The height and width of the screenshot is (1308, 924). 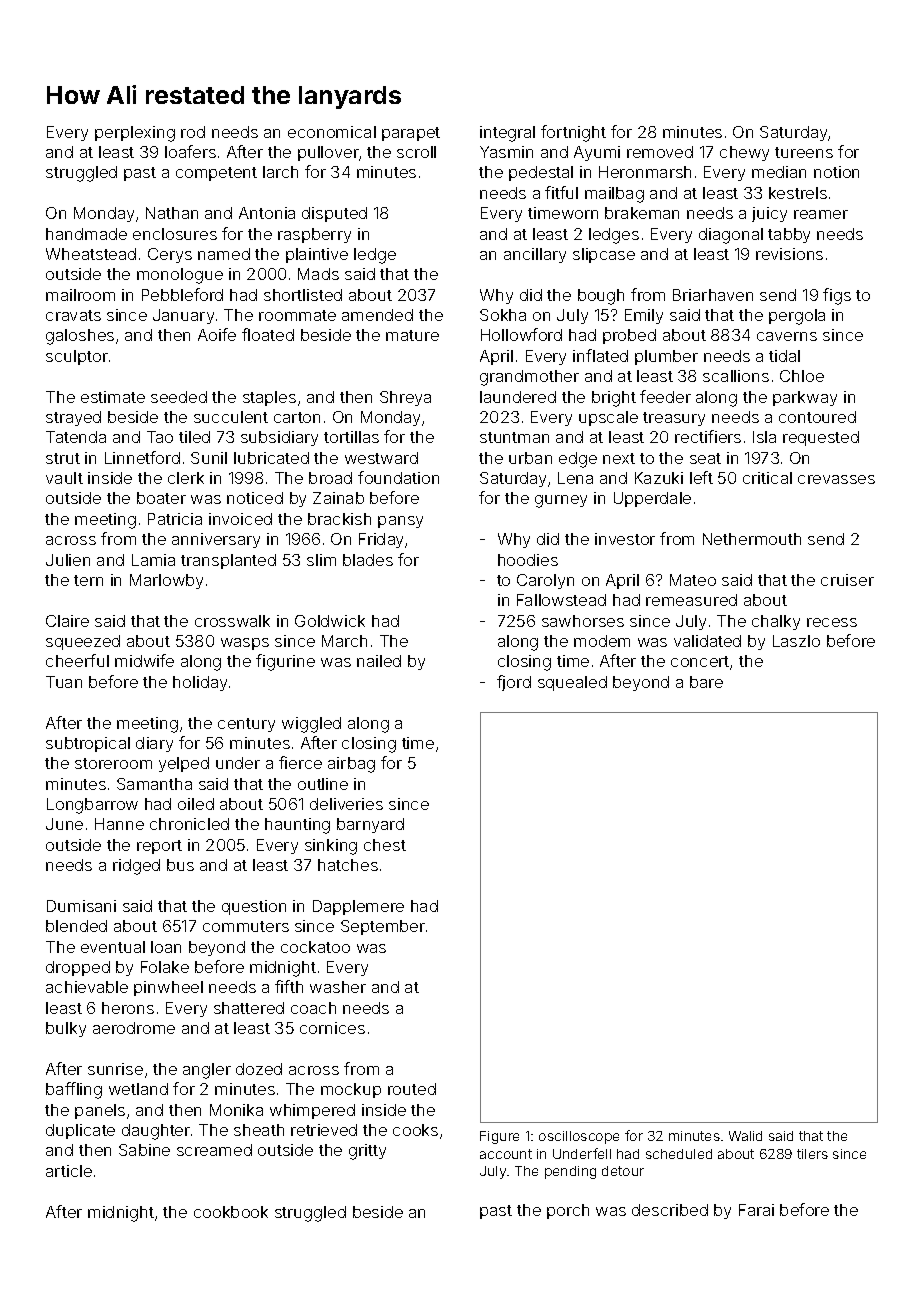 I want to click on bare, so click(x=706, y=682).
